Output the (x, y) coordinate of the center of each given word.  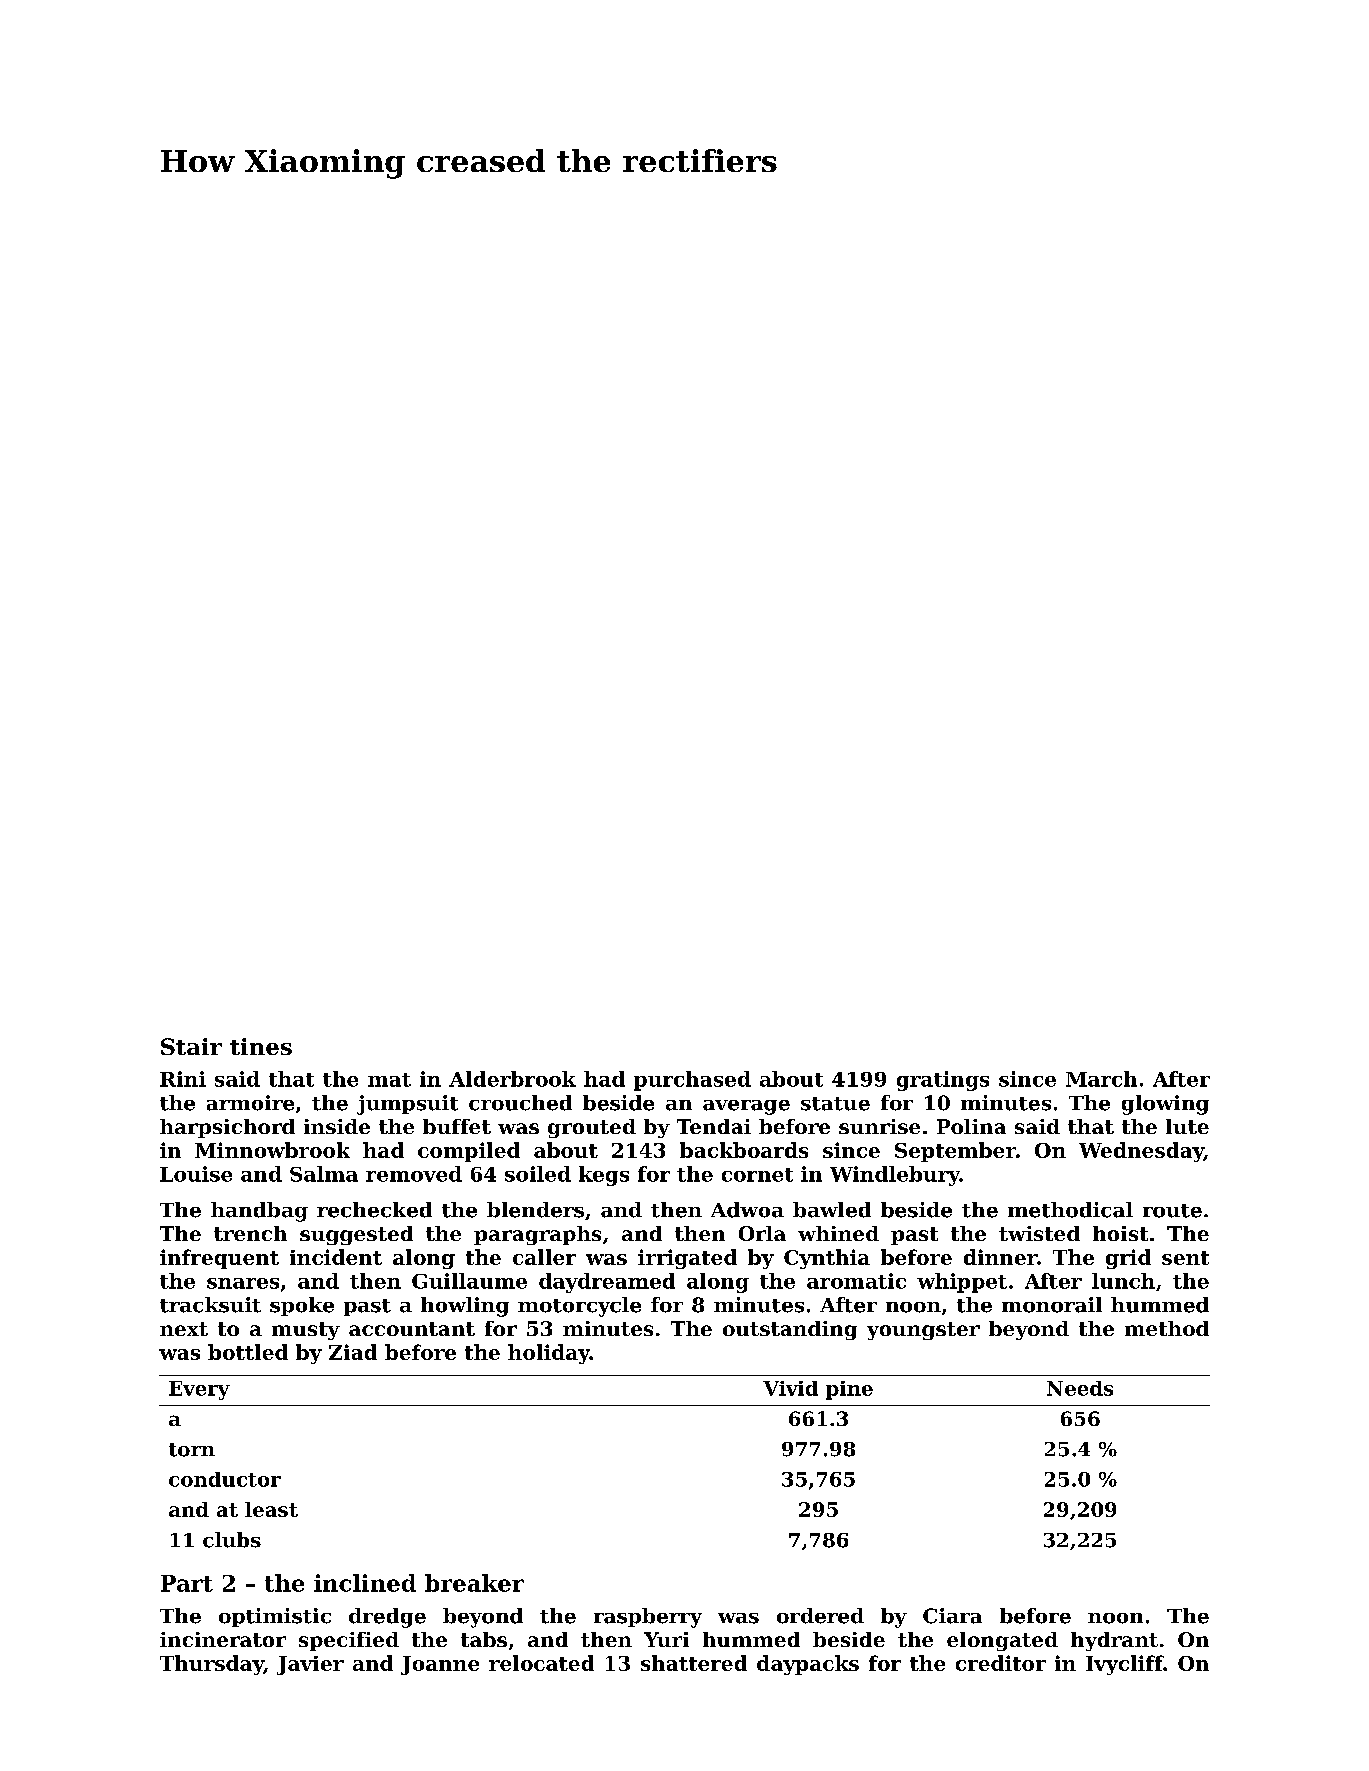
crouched (520, 1103)
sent (1185, 1258)
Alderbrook (512, 1079)
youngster (923, 1331)
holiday (549, 1354)
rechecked (374, 1210)
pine (849, 1390)
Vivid (790, 1388)
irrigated (687, 1259)
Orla (762, 1233)
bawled (832, 1210)
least (271, 1509)
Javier (310, 1665)
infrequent (219, 1259)
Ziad (353, 1352)
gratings (943, 1081)
